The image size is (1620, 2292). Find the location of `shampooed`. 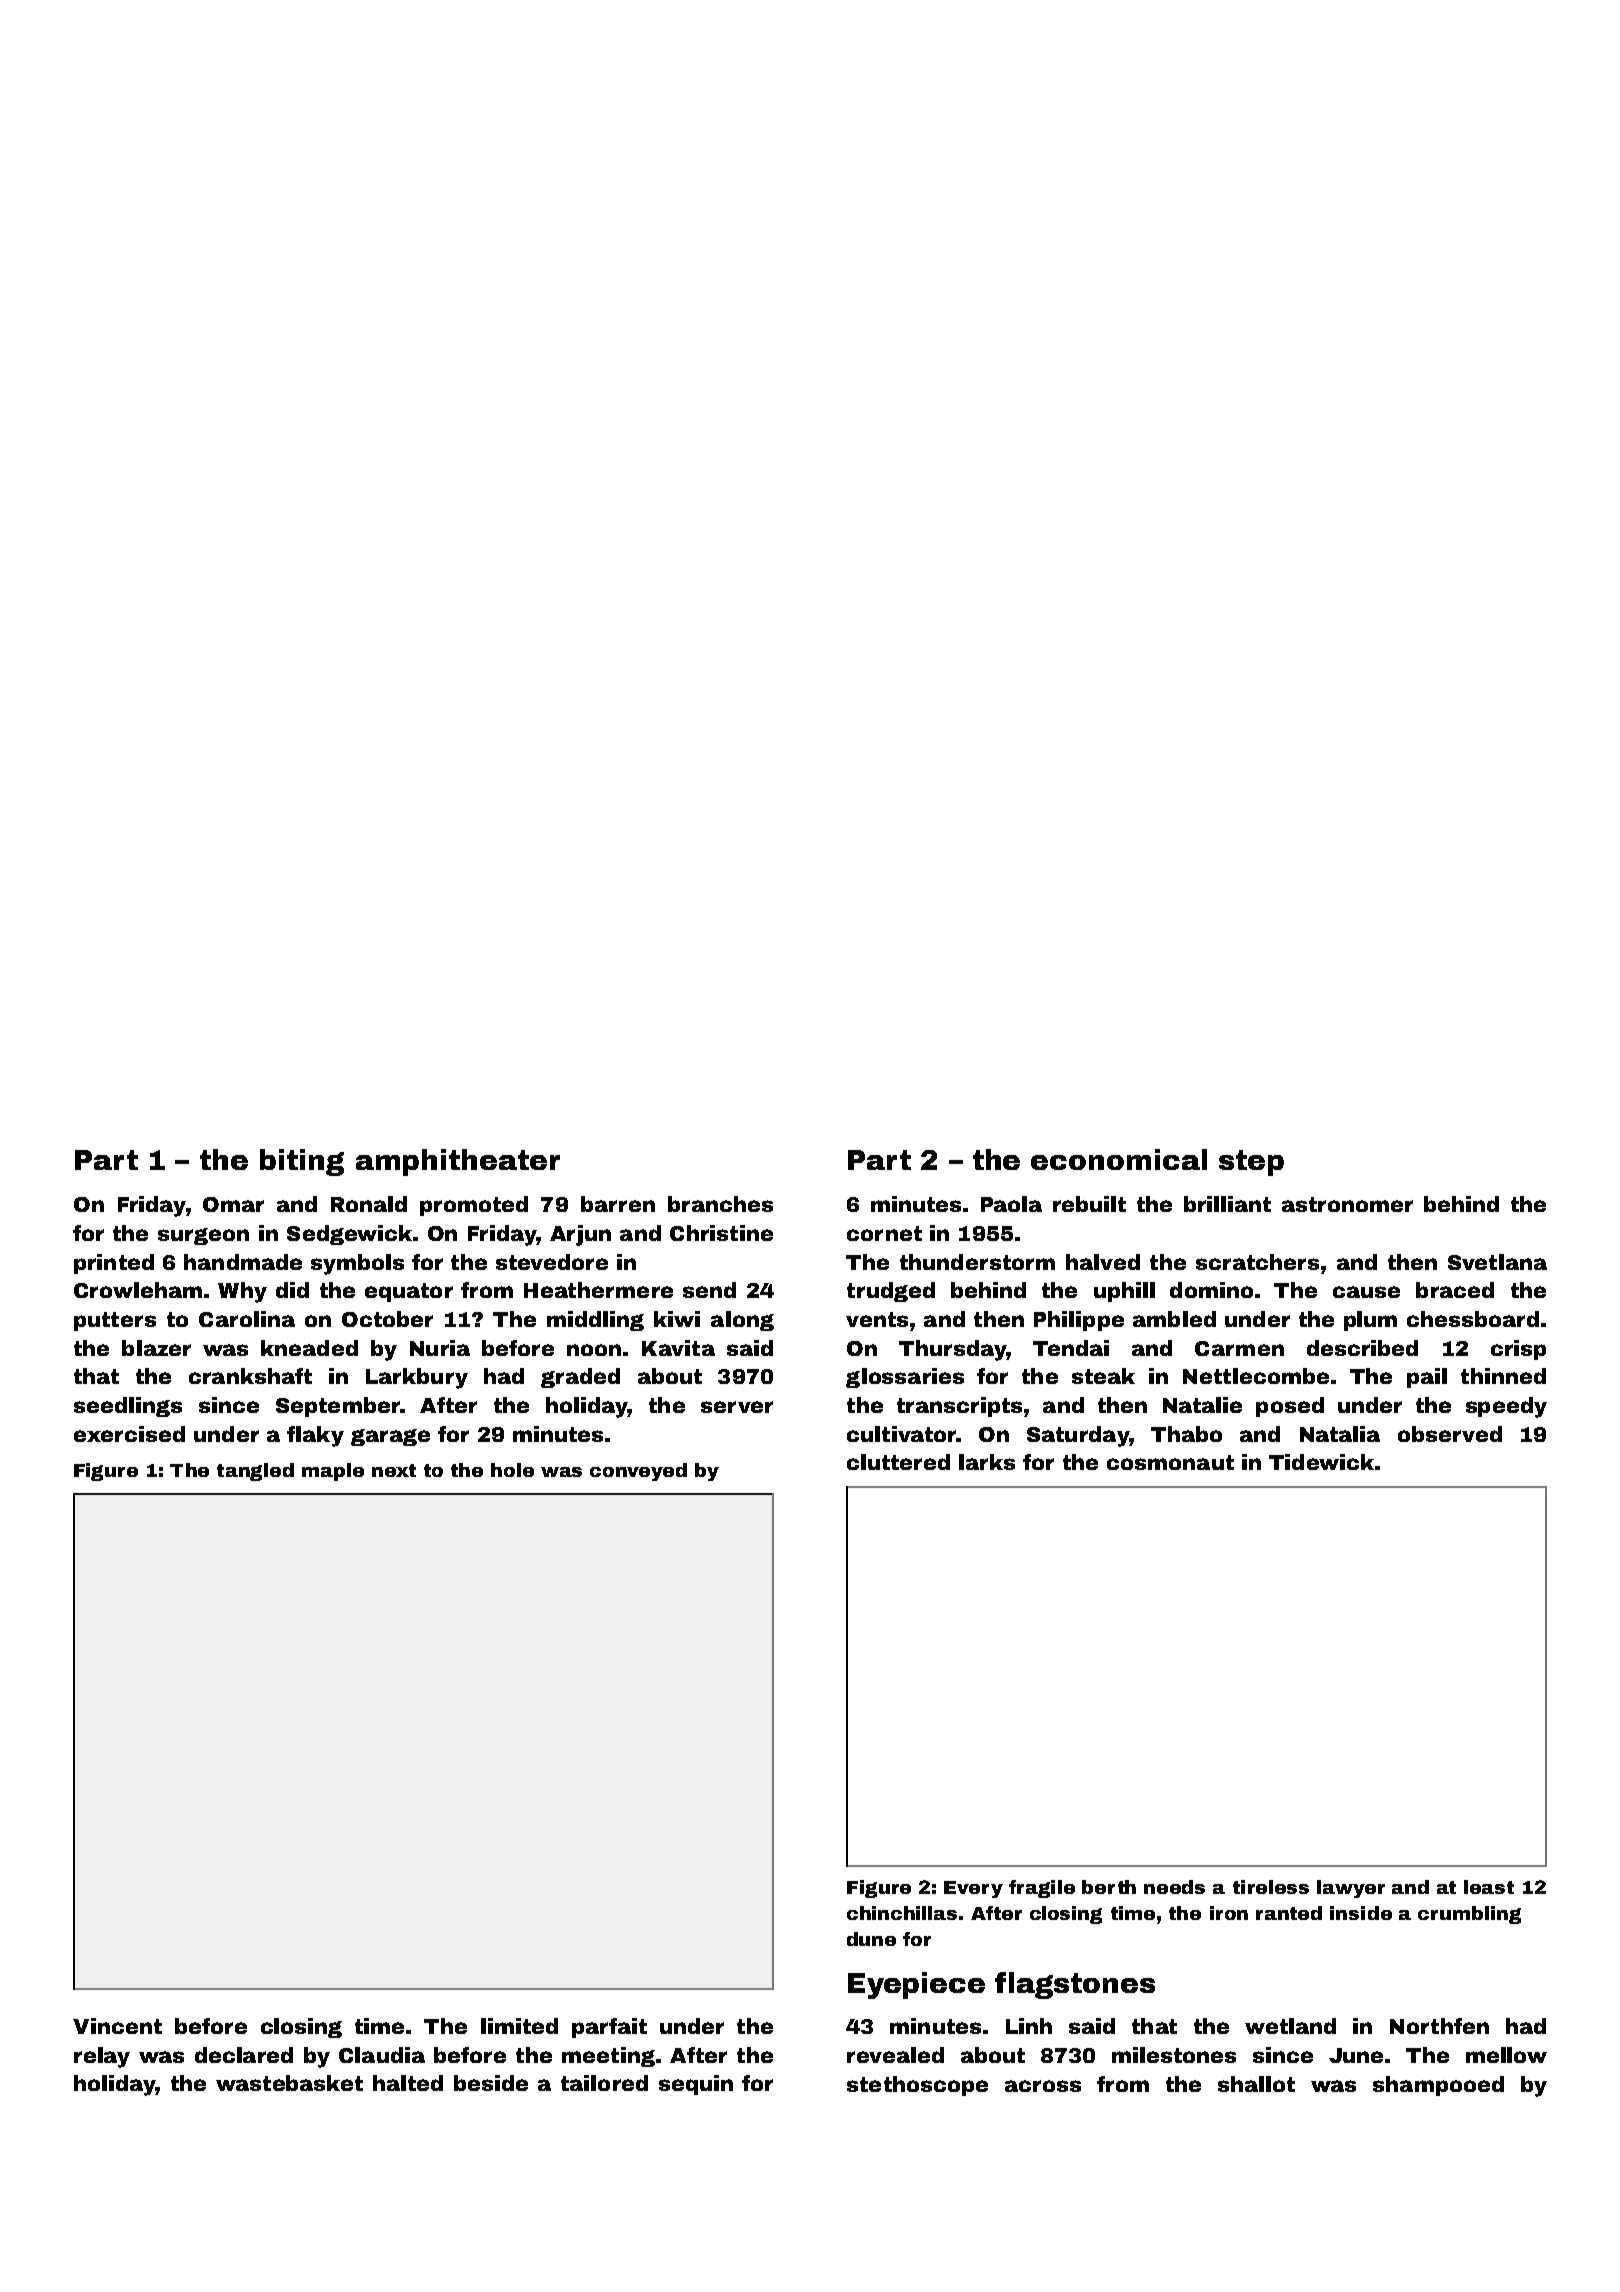

shampooed is located at coordinates (1438, 2086).
